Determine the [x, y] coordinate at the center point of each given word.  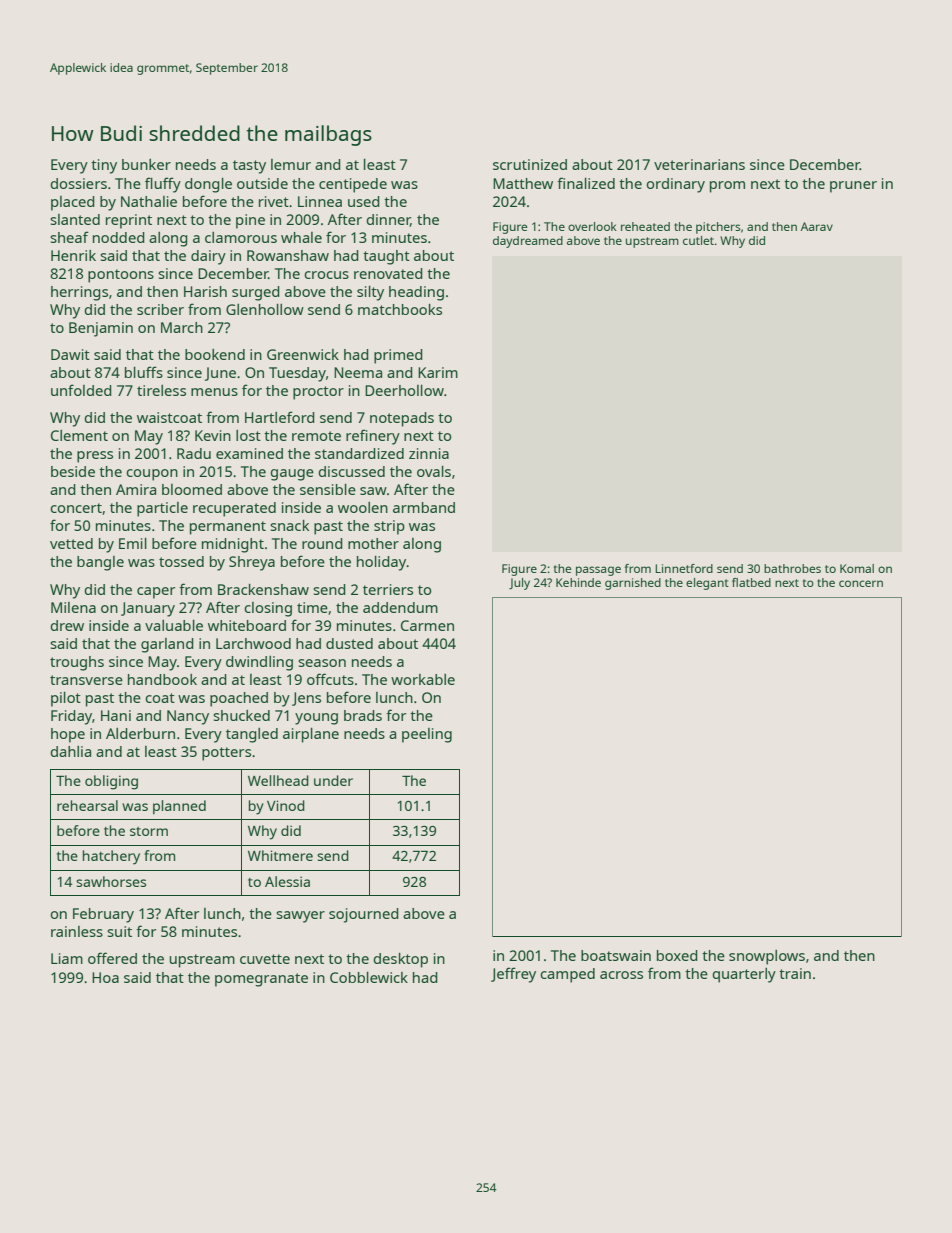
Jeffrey [513, 975]
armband [424, 507]
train [795, 973]
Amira [136, 489]
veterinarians [699, 164]
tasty [249, 167]
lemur [291, 164]
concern [861, 583]
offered [112, 958]
